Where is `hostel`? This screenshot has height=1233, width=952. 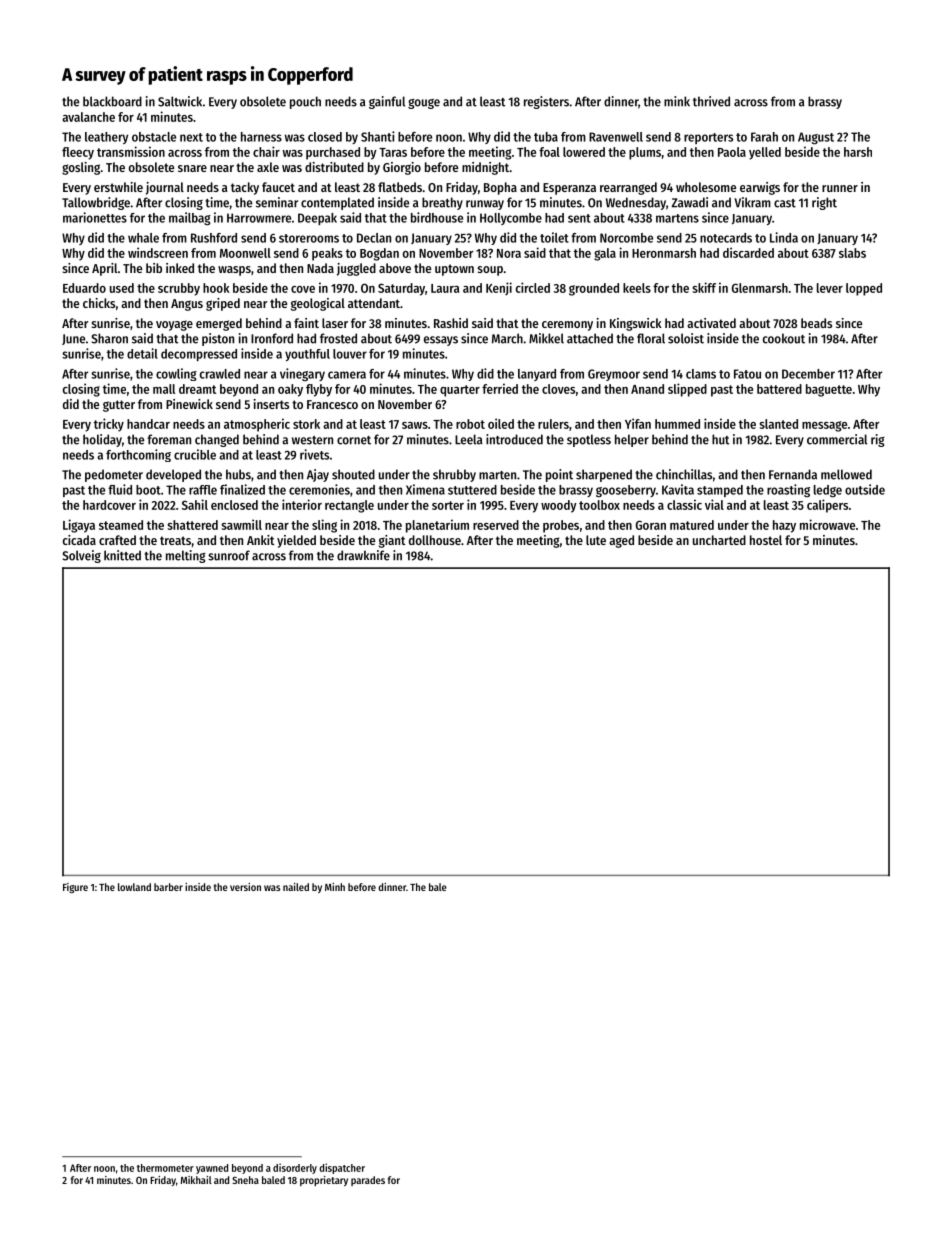 hostel is located at coordinates (766, 540).
